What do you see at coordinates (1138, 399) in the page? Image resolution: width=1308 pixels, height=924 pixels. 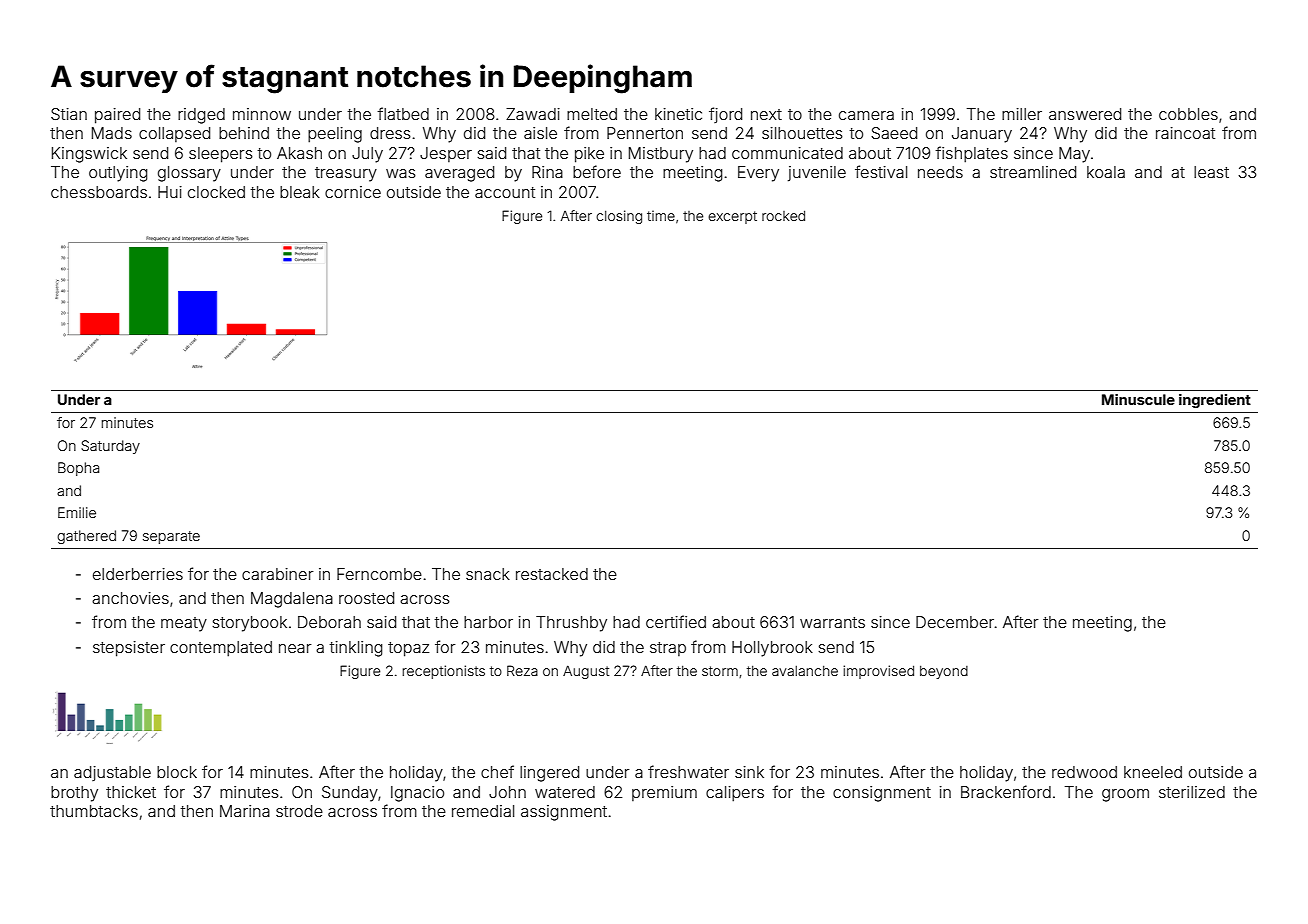 I see `Minuscule` at bounding box center [1138, 399].
